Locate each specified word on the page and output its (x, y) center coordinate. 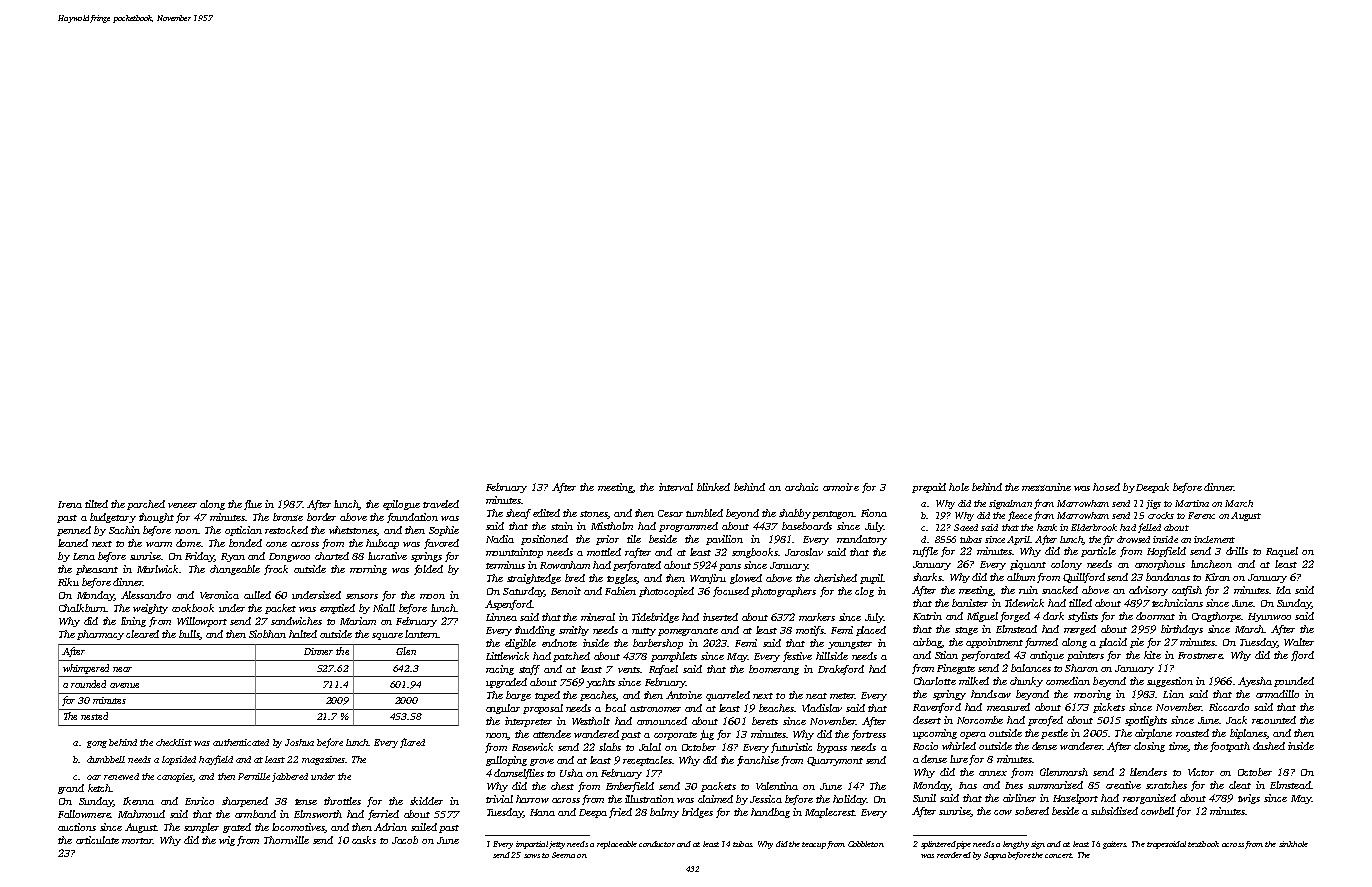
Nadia (500, 539)
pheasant (97, 570)
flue (253, 505)
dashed (1269, 746)
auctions (77, 827)
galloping (506, 761)
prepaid (929, 488)
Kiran (1217, 577)
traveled (441, 504)
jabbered (290, 777)
